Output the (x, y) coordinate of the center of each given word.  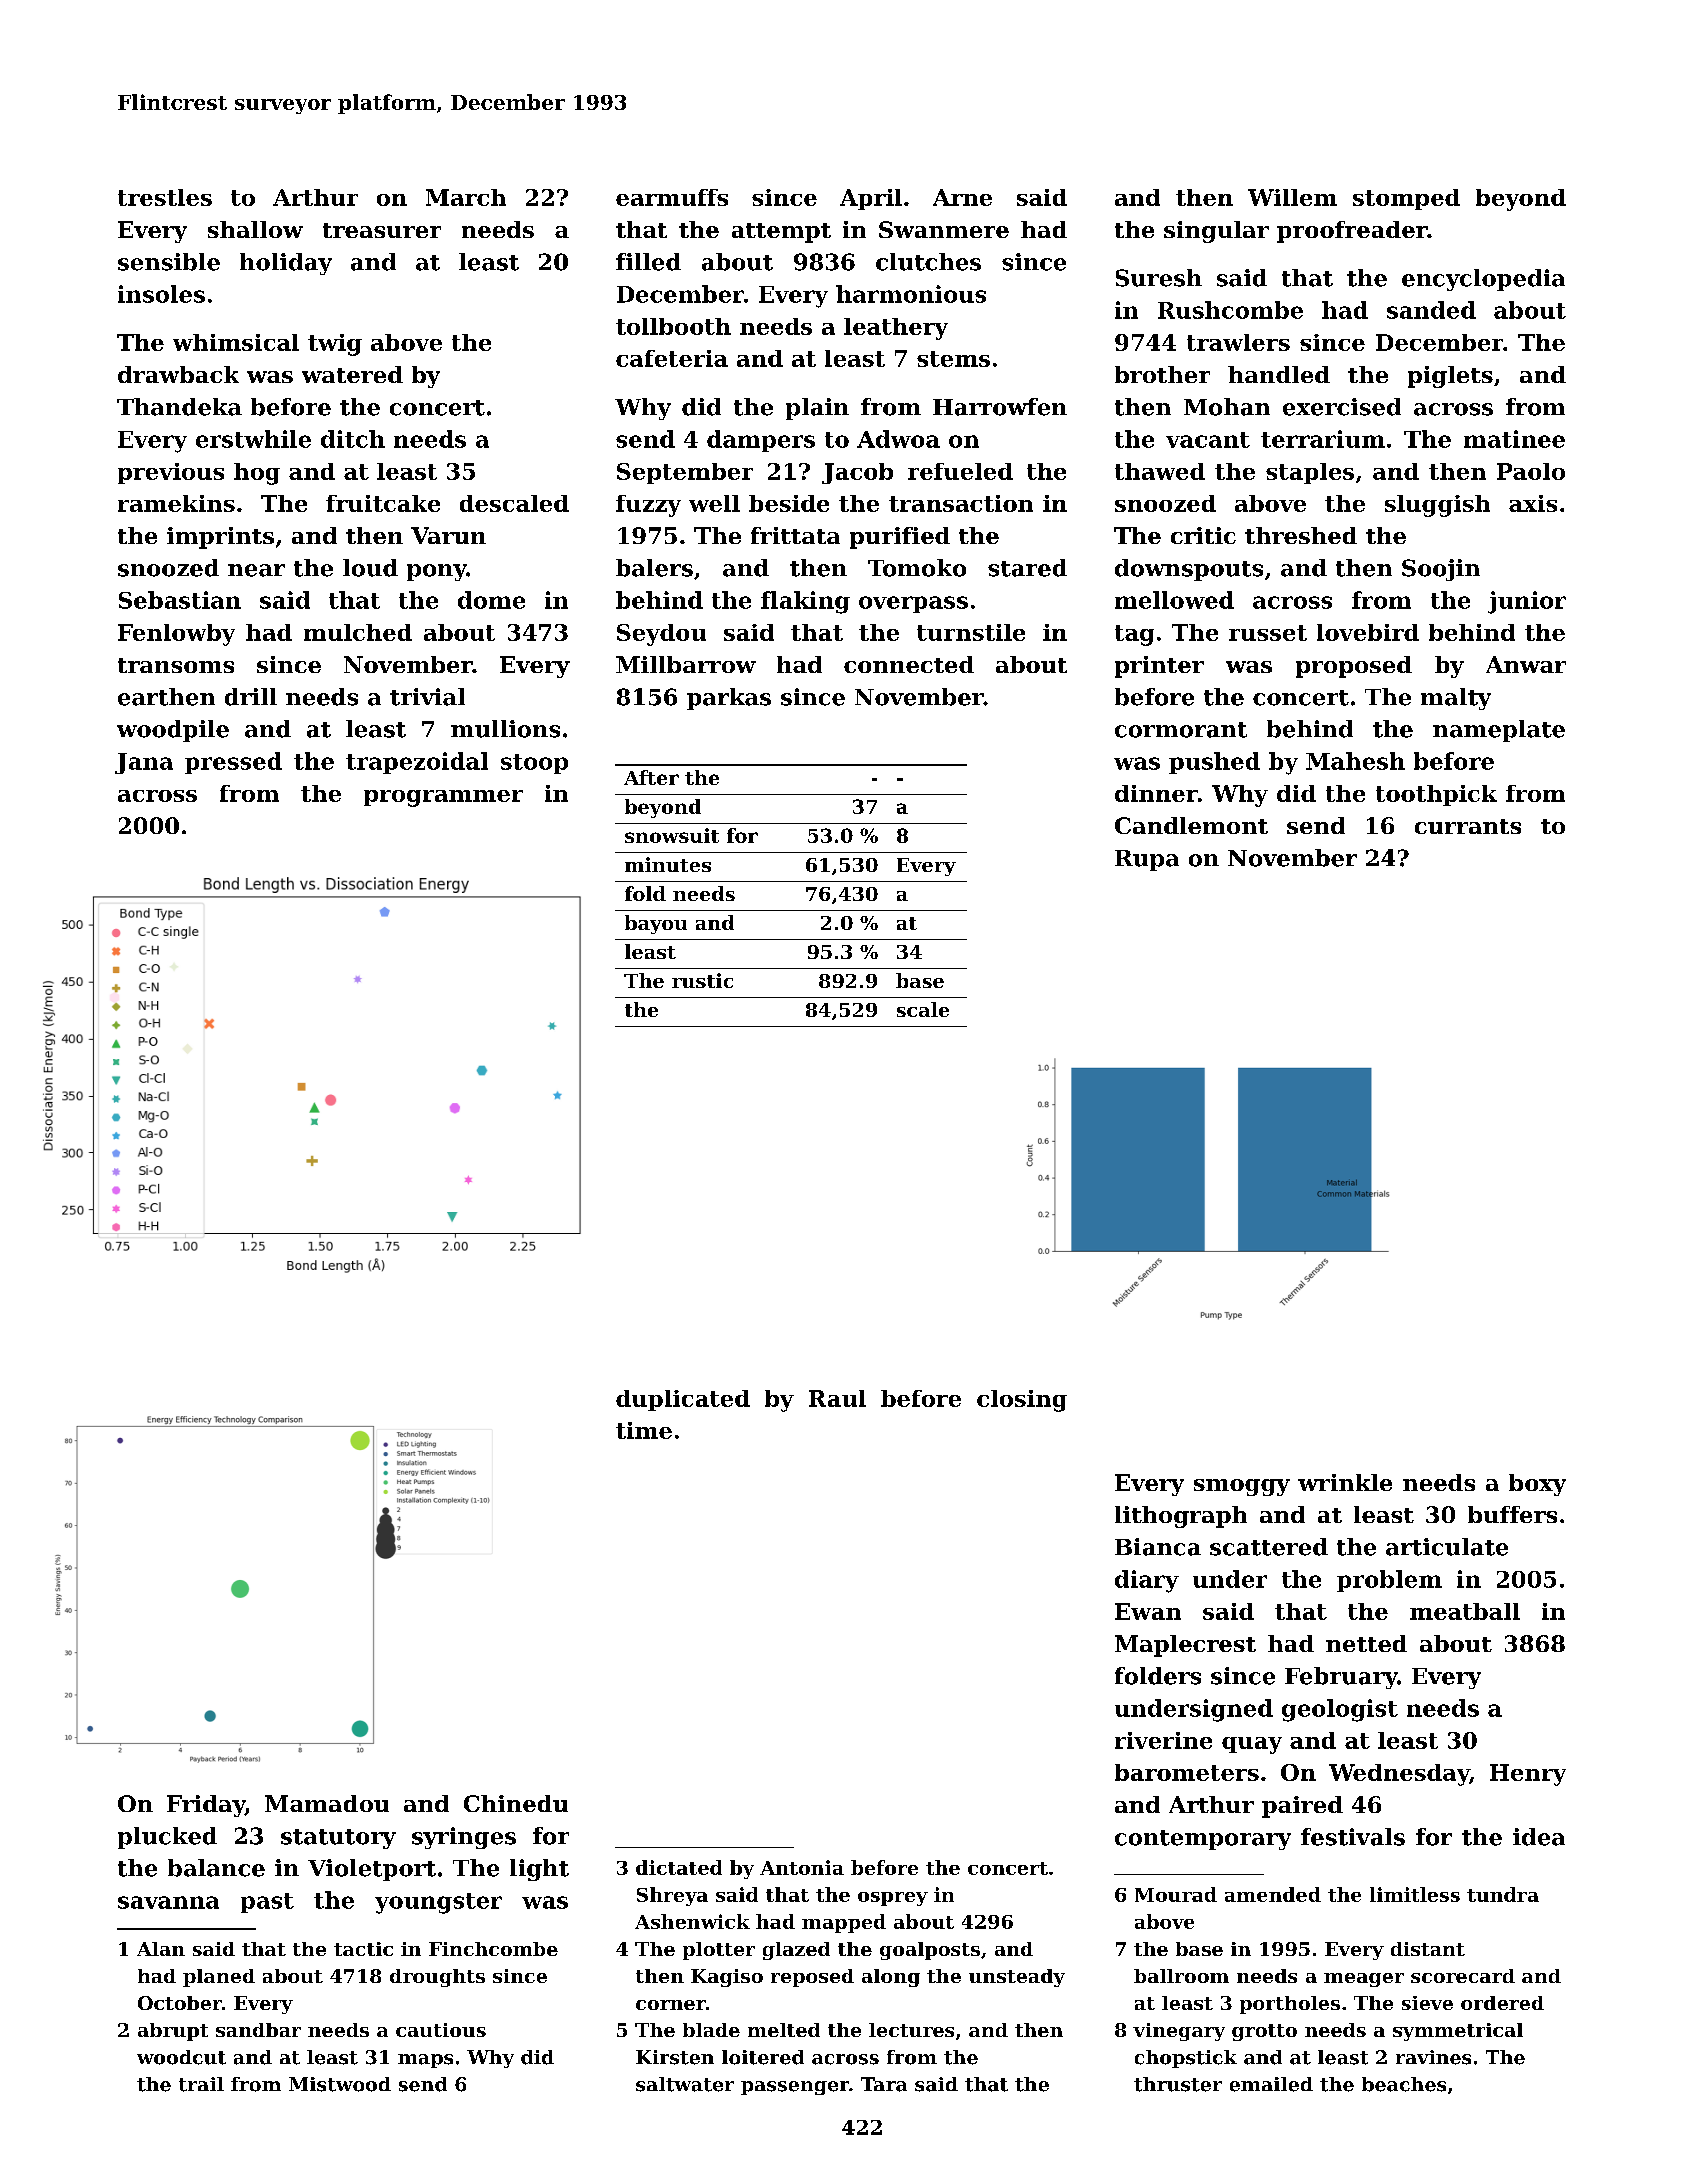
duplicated (683, 1400)
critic (1203, 535)
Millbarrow (686, 664)
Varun (448, 535)
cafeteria (672, 358)
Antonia (802, 1867)
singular (1216, 232)
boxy (1537, 1485)
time (644, 1430)
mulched (358, 632)
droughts (437, 1978)
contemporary (1203, 1840)
